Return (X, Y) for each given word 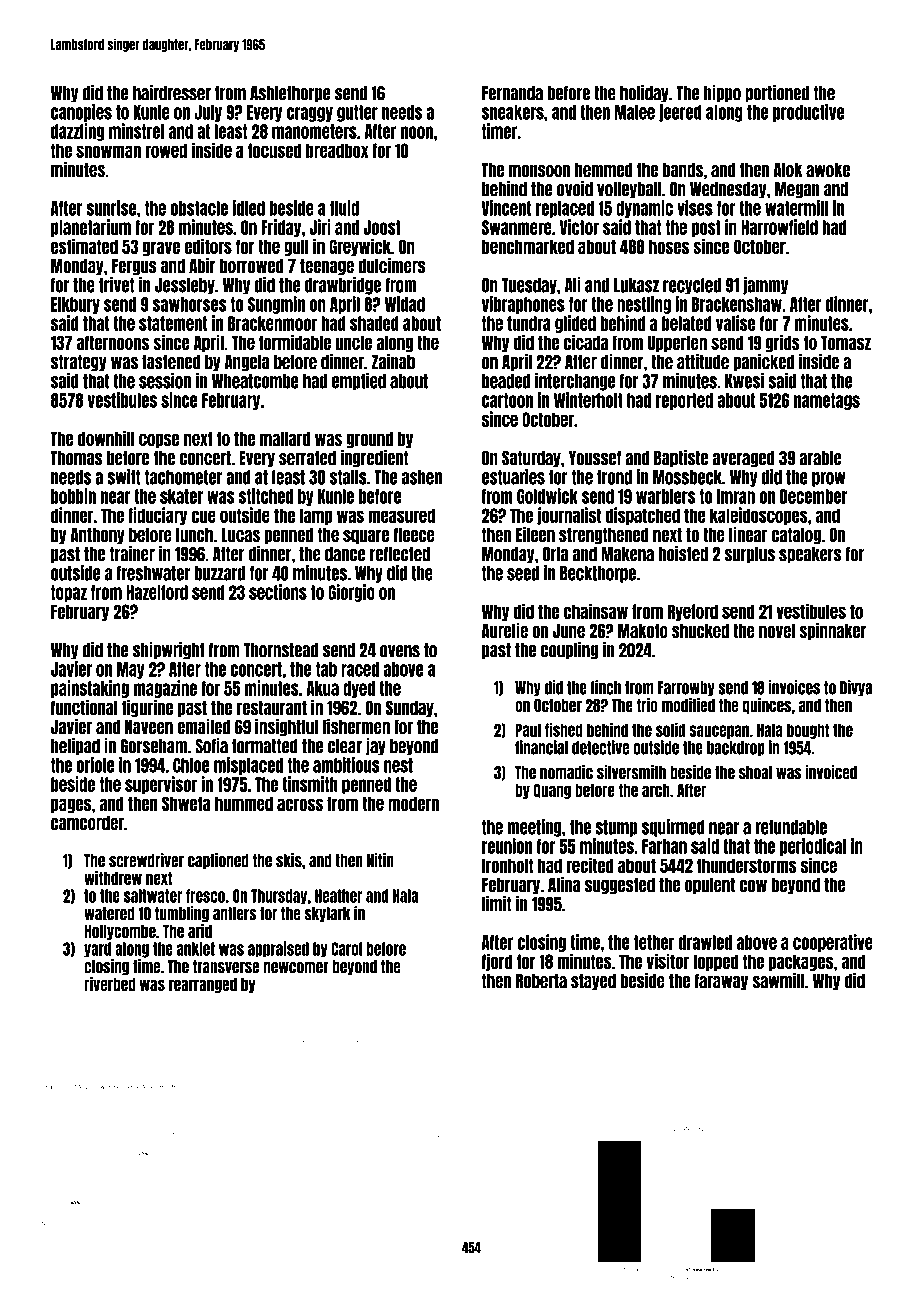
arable (820, 458)
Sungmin (276, 305)
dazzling (77, 132)
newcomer (296, 968)
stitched (266, 496)
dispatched (643, 516)
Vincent (506, 208)
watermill (796, 208)
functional (84, 707)
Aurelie (505, 630)
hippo (722, 94)
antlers (234, 914)
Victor (579, 227)
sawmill (778, 981)
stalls (348, 477)
